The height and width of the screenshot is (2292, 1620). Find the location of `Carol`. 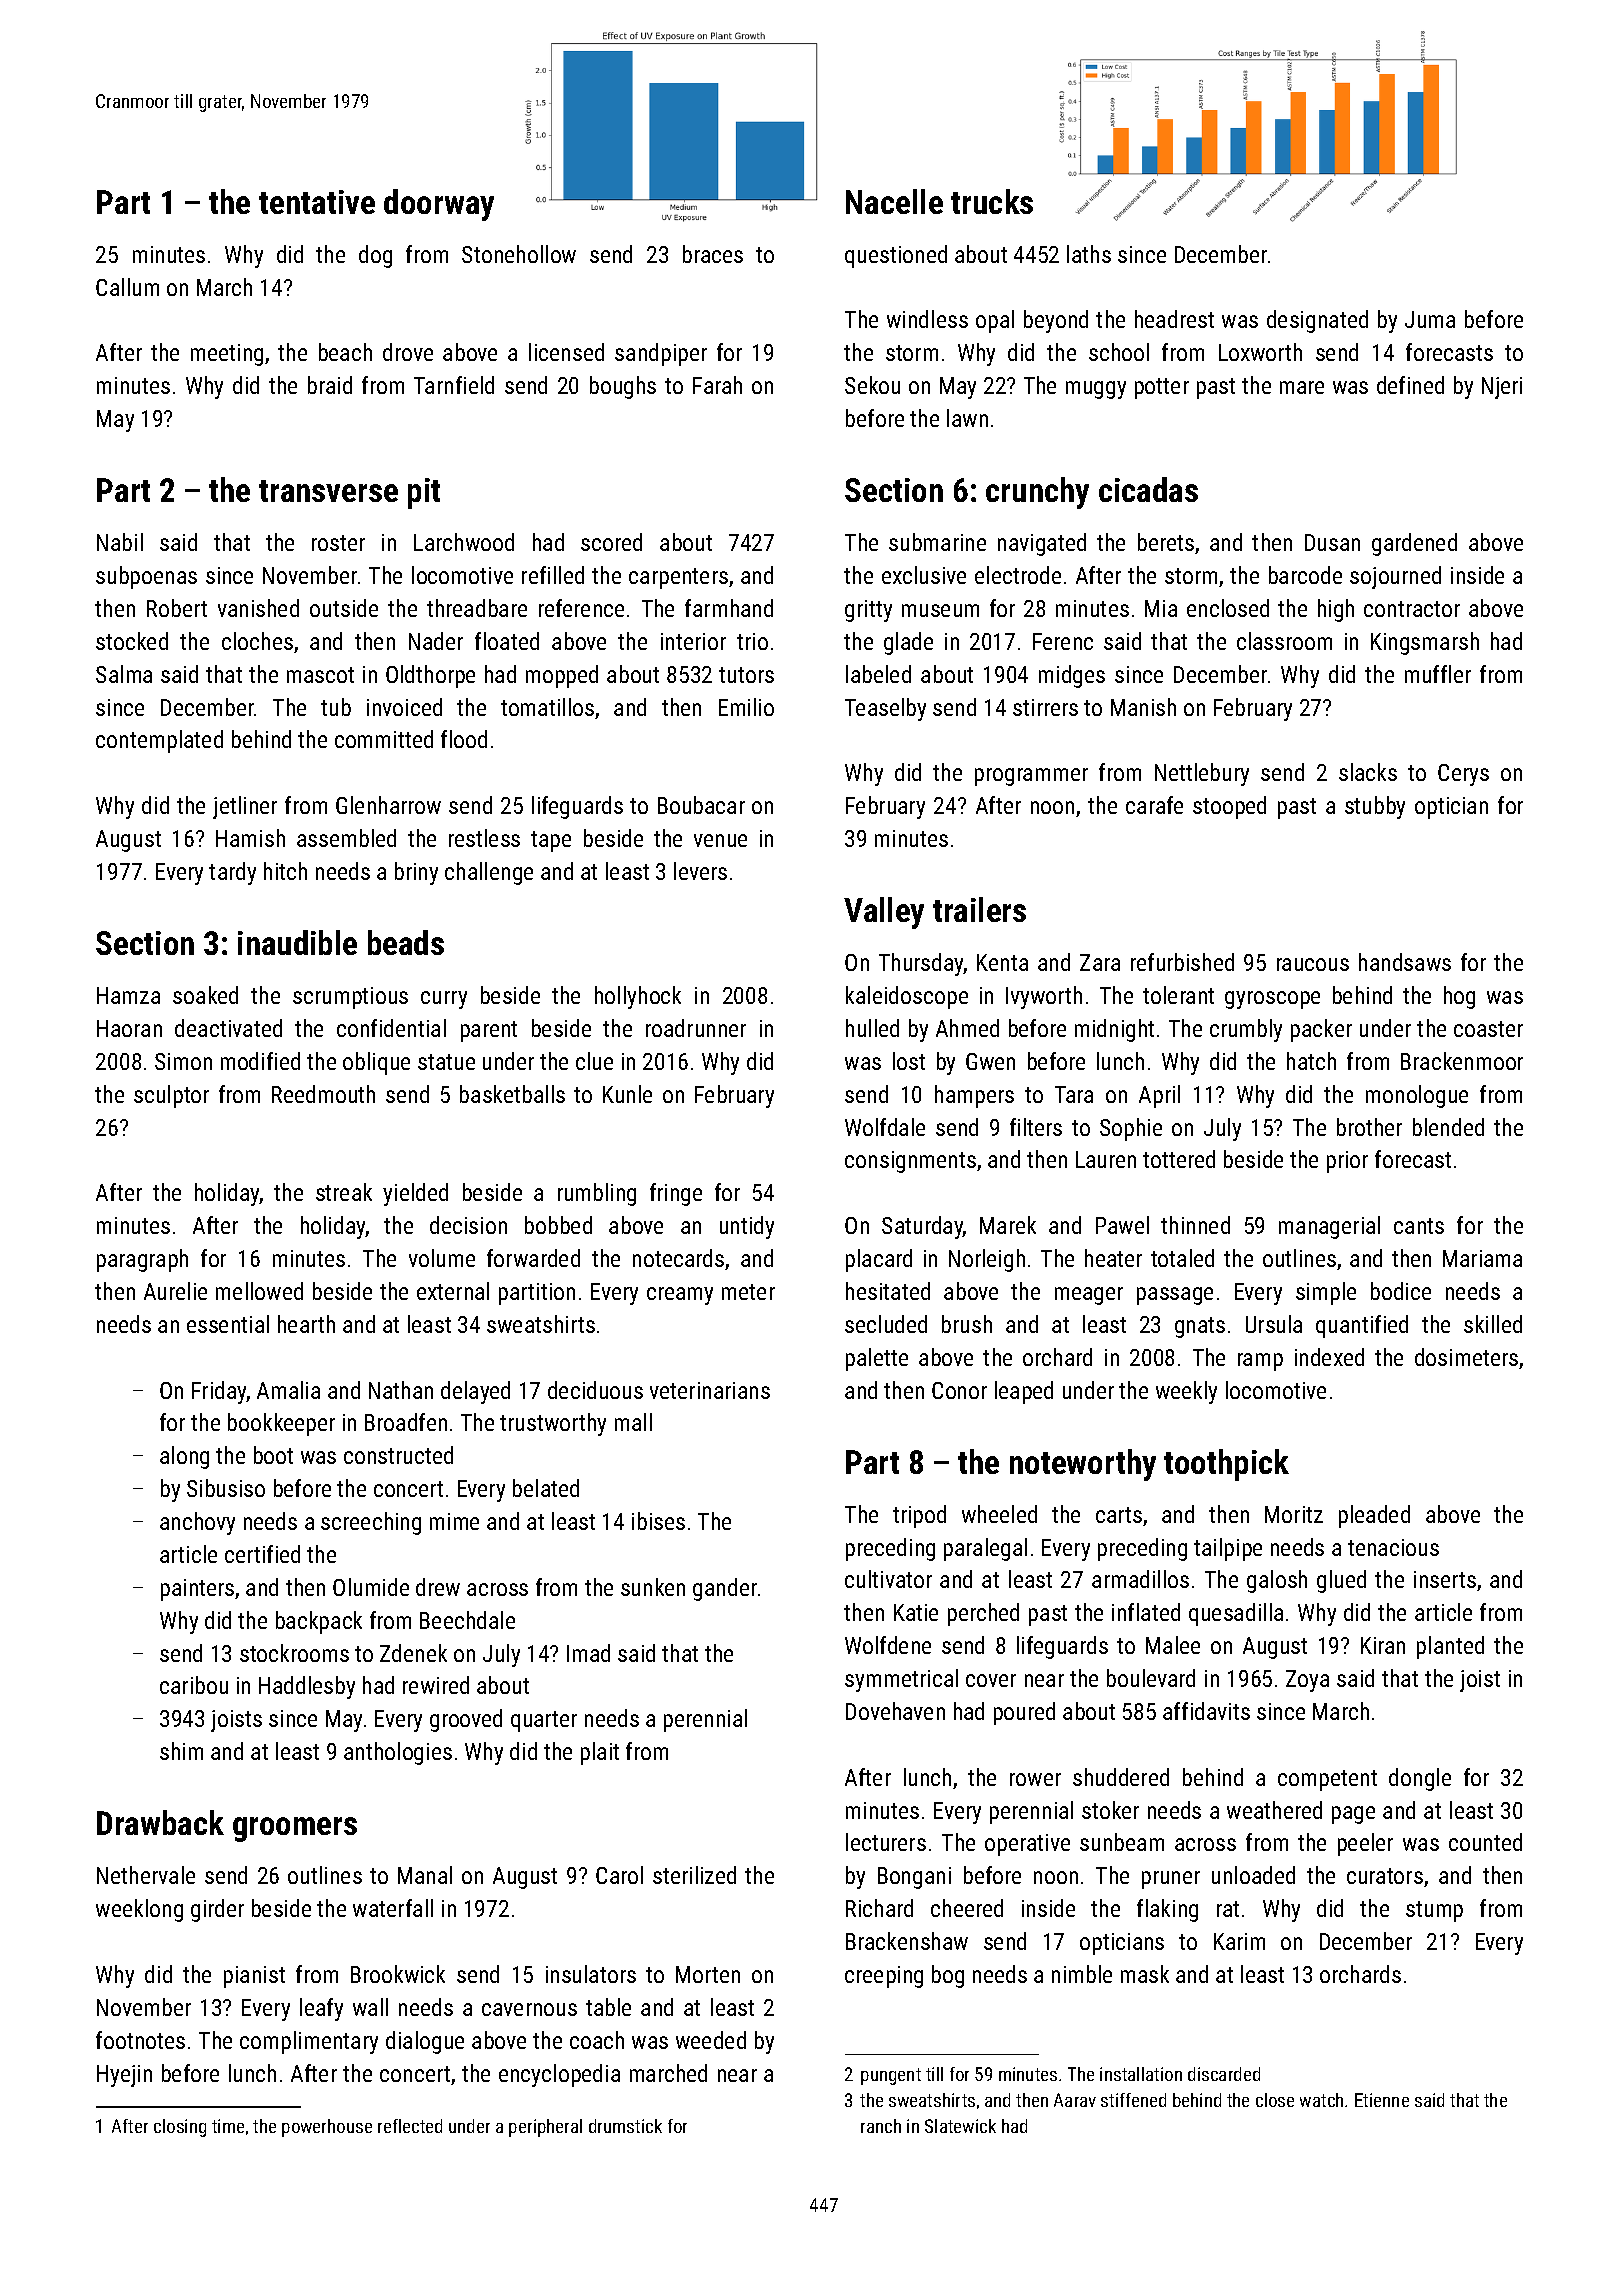

Carol is located at coordinates (619, 1875).
